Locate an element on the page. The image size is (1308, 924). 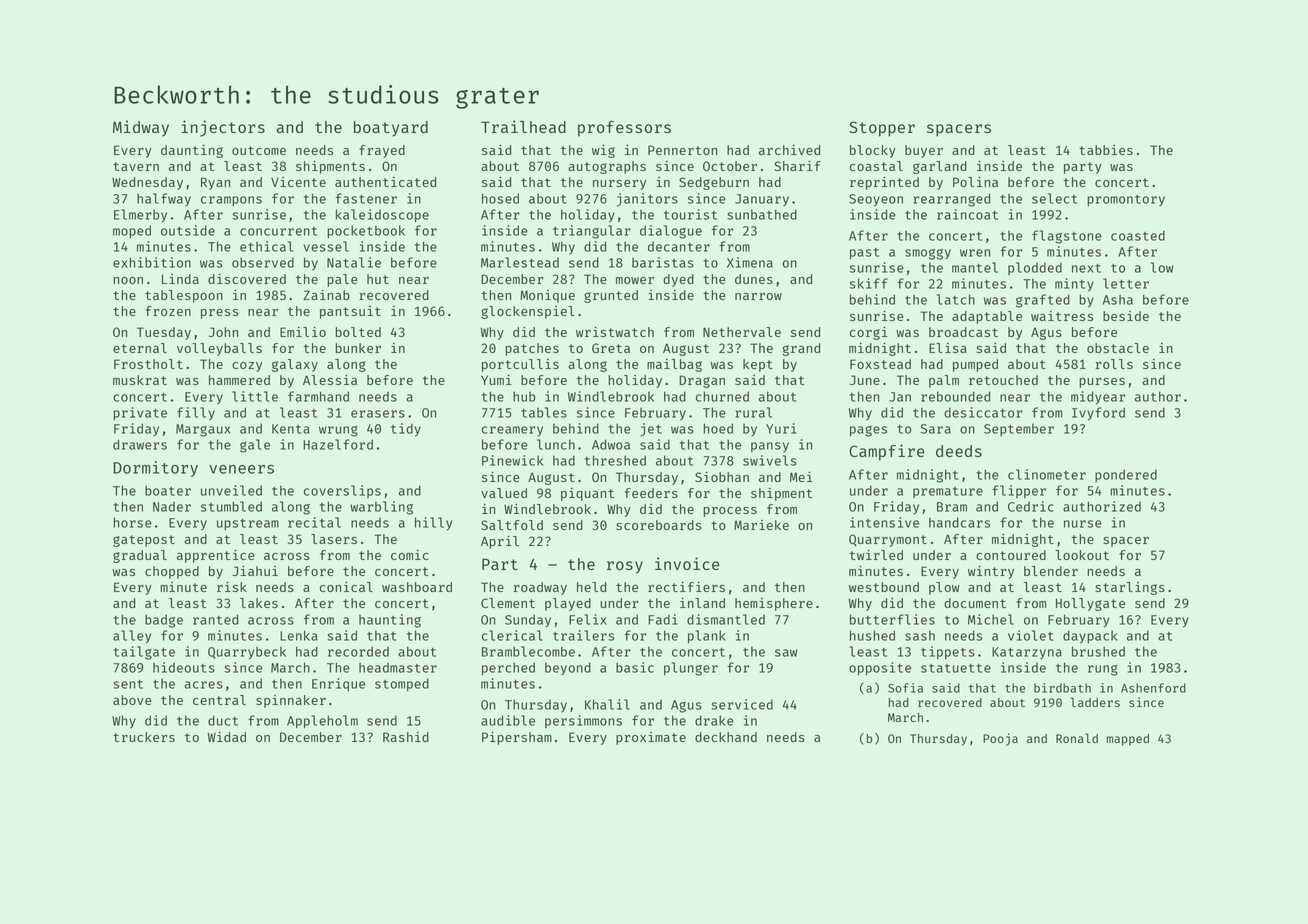
boatyard is located at coordinates (391, 129).
